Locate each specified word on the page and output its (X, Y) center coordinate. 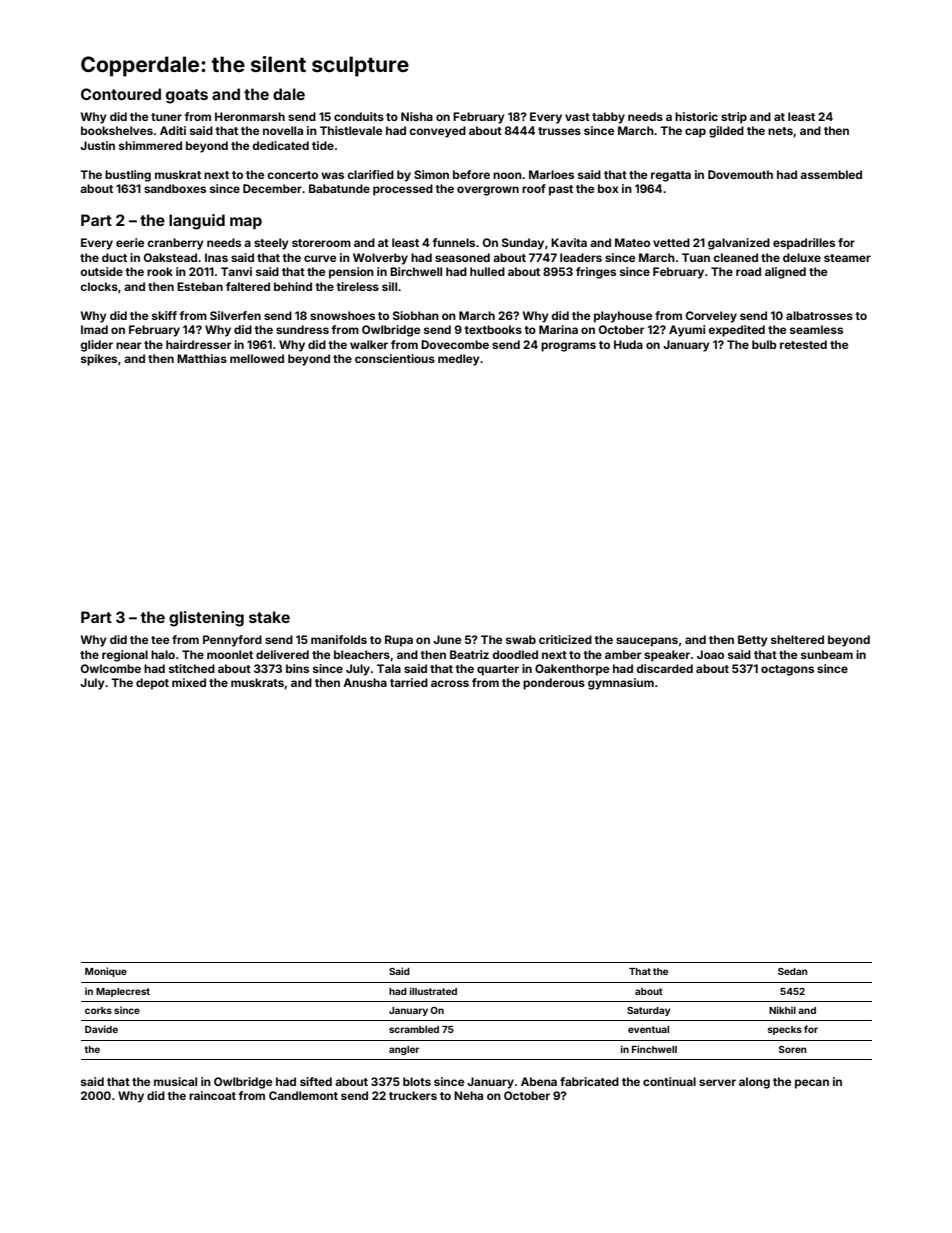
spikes (99, 360)
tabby (608, 118)
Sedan (793, 971)
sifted (316, 1081)
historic (696, 116)
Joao (710, 654)
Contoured (121, 94)
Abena (539, 1081)
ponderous (554, 684)
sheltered (797, 639)
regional (125, 656)
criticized (565, 639)
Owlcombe (111, 668)
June (447, 639)
